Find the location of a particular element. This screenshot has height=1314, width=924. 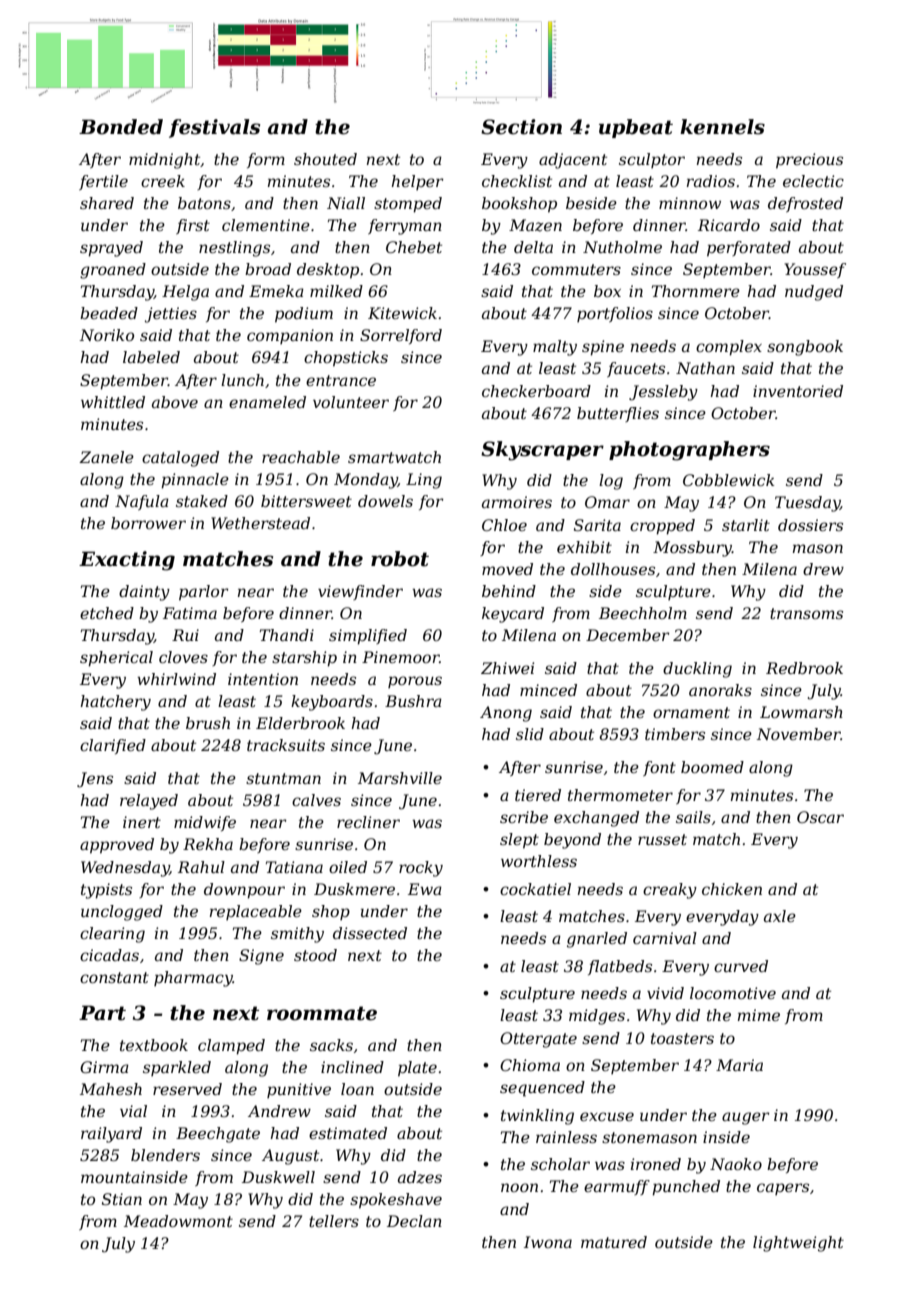

above is located at coordinates (175, 402).
